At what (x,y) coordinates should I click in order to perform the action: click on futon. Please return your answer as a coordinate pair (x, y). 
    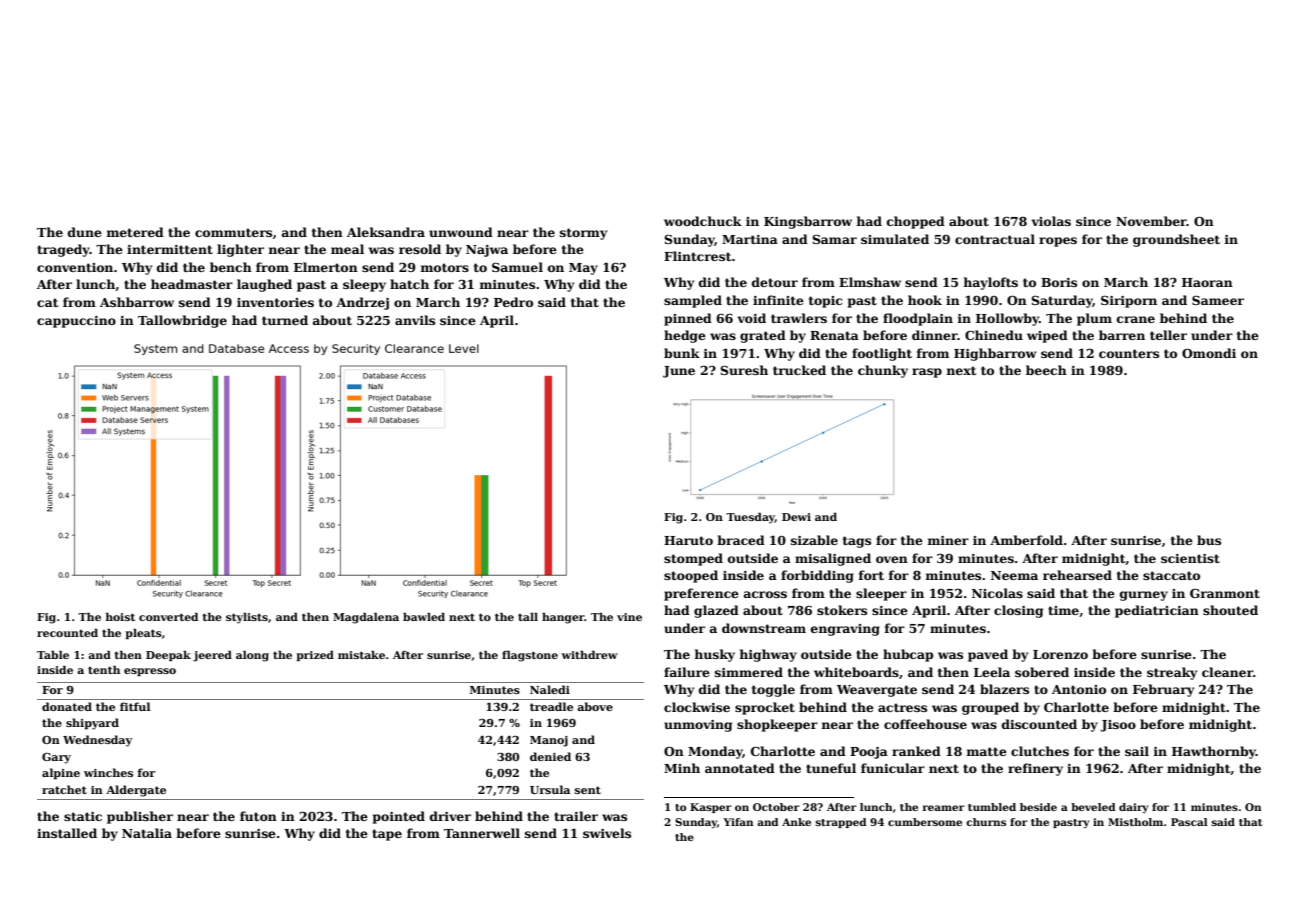
    Looking at the image, I should click on (258, 816).
